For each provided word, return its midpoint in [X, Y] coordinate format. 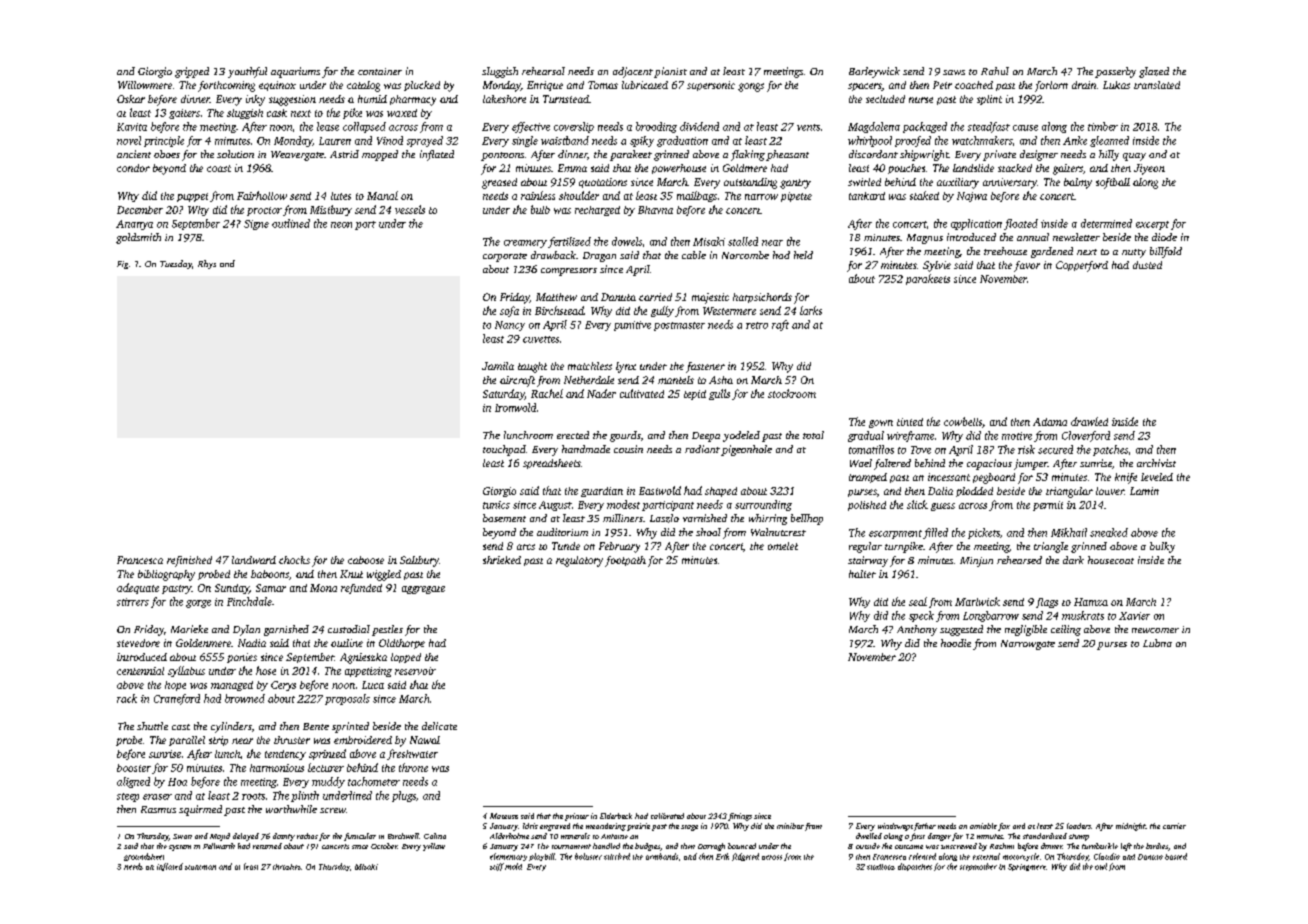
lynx [626, 367]
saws [954, 72]
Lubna [1157, 643]
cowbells [963, 421]
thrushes [287, 867]
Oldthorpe [402, 644]
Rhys [207, 264]
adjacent [633, 72]
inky [255, 100]
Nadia [252, 643]
